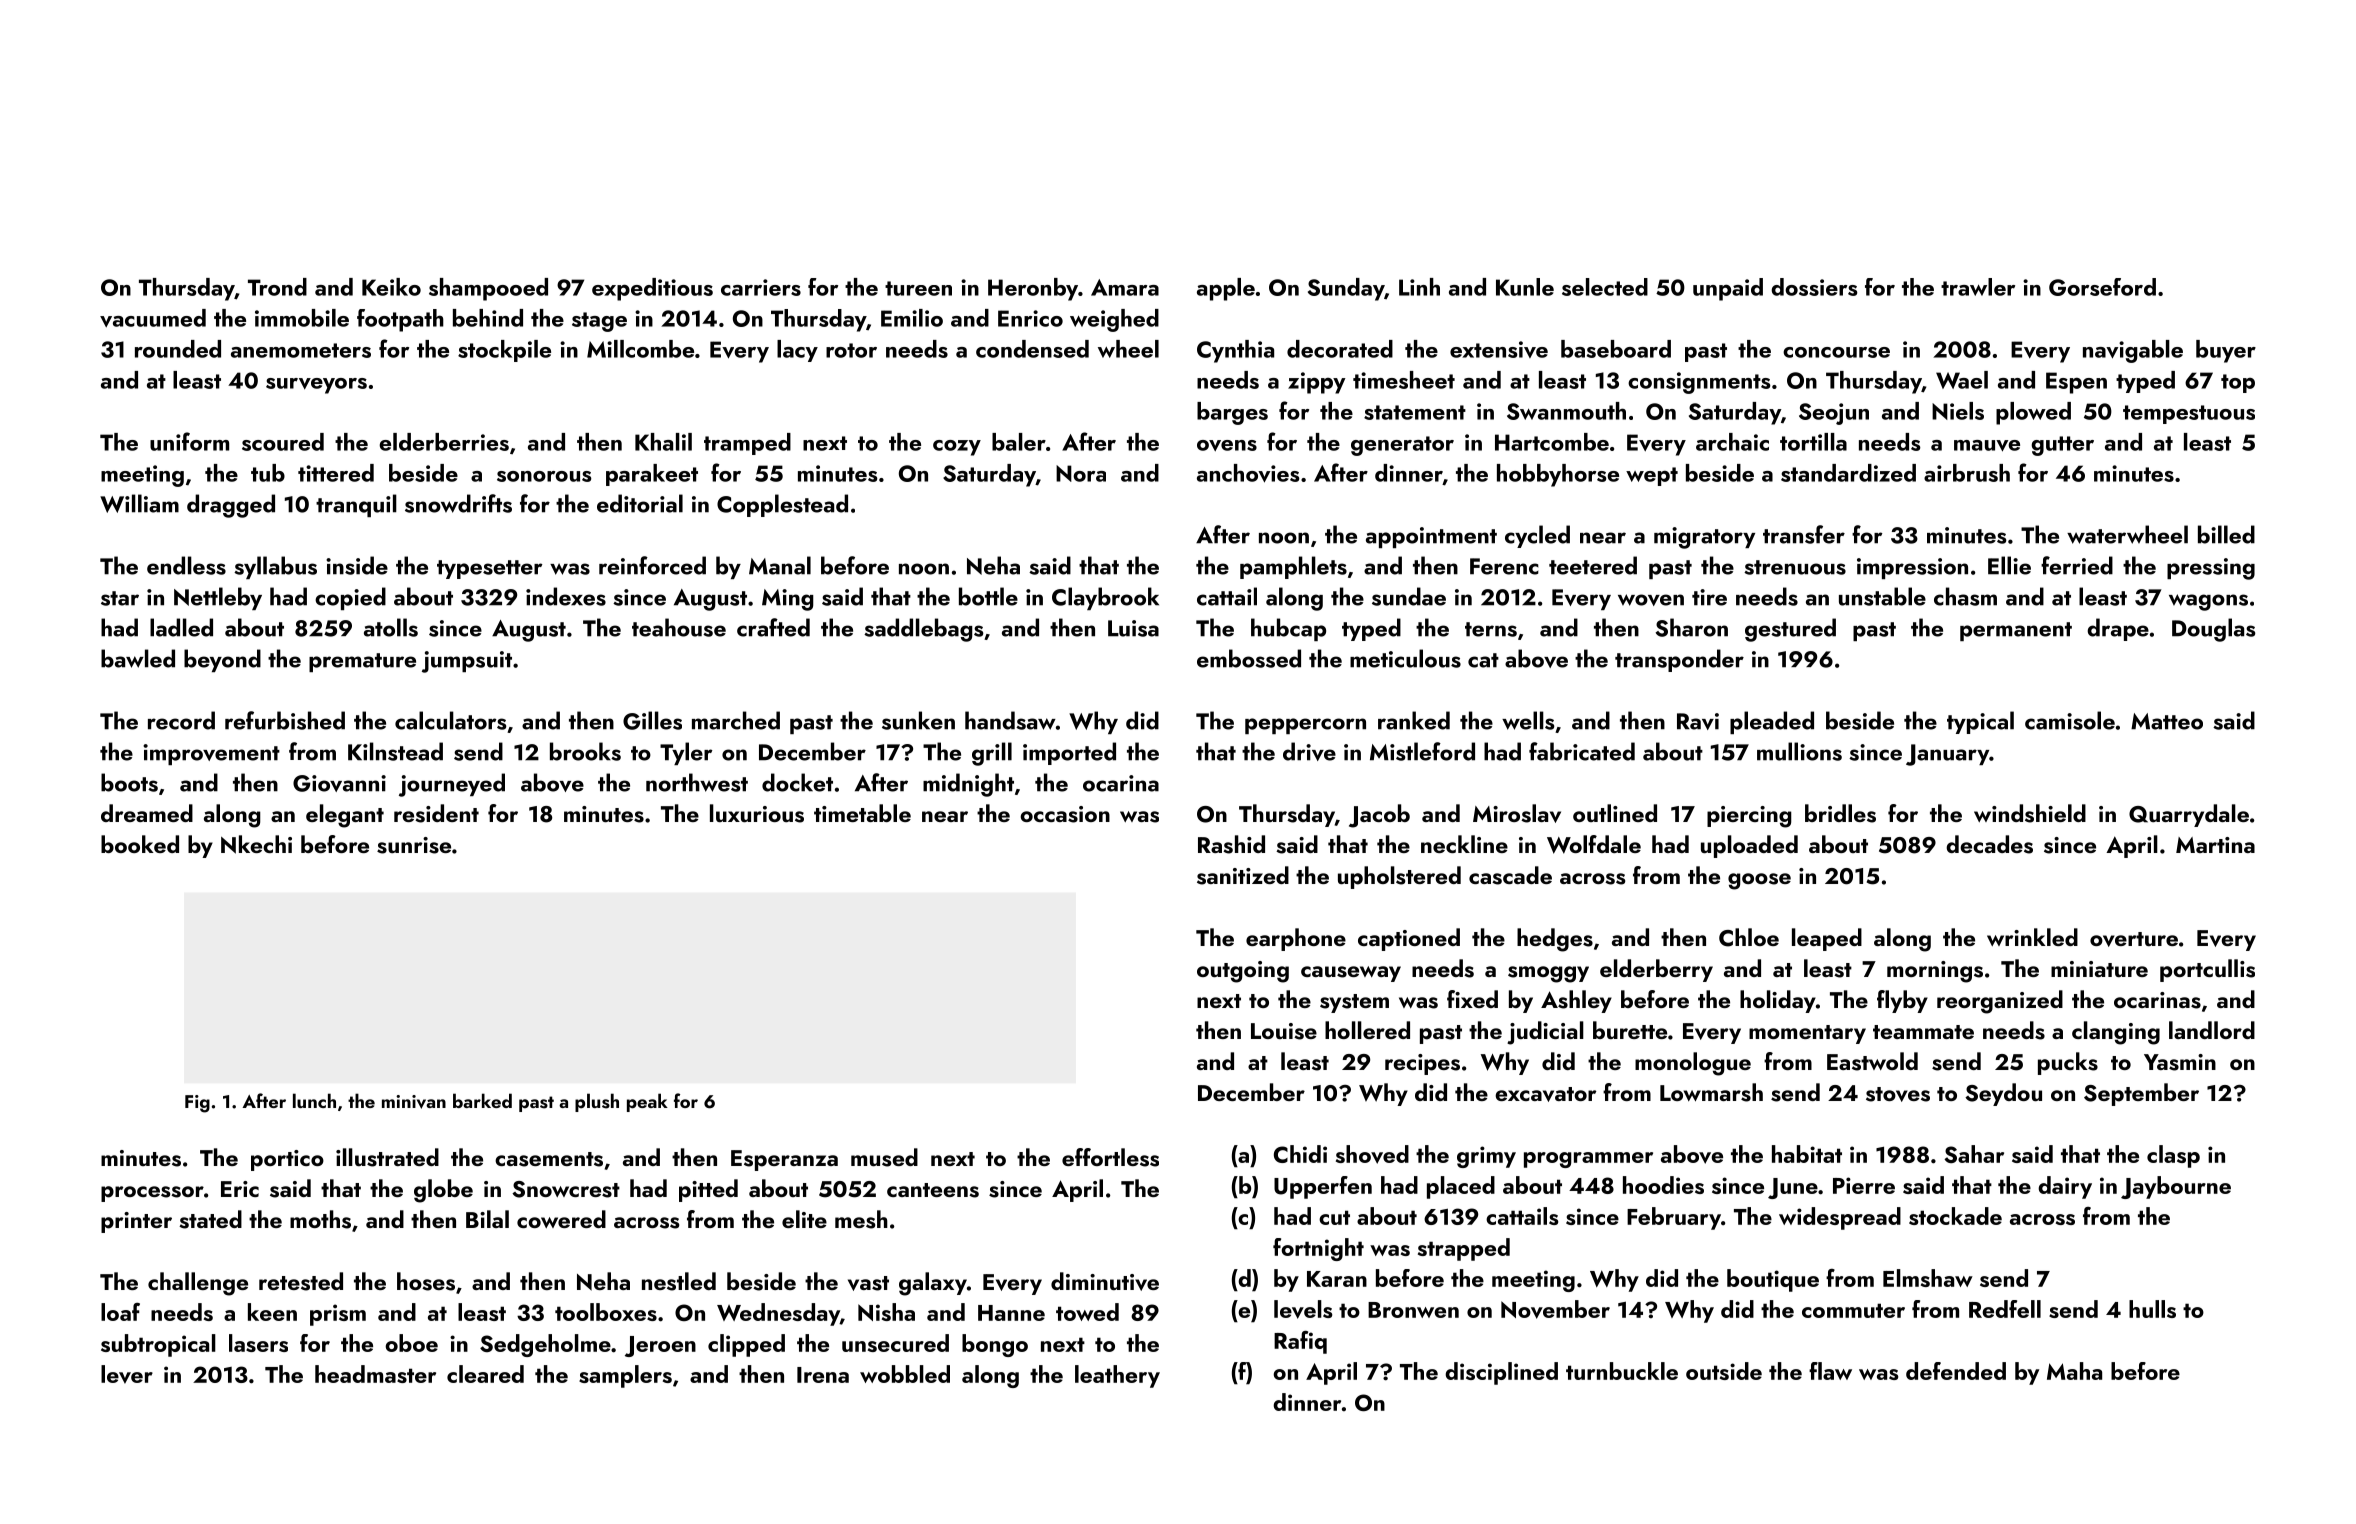 This image has height=1524, width=2356. What do you see at coordinates (957, 448) in the image?
I see `cozy` at bounding box center [957, 448].
